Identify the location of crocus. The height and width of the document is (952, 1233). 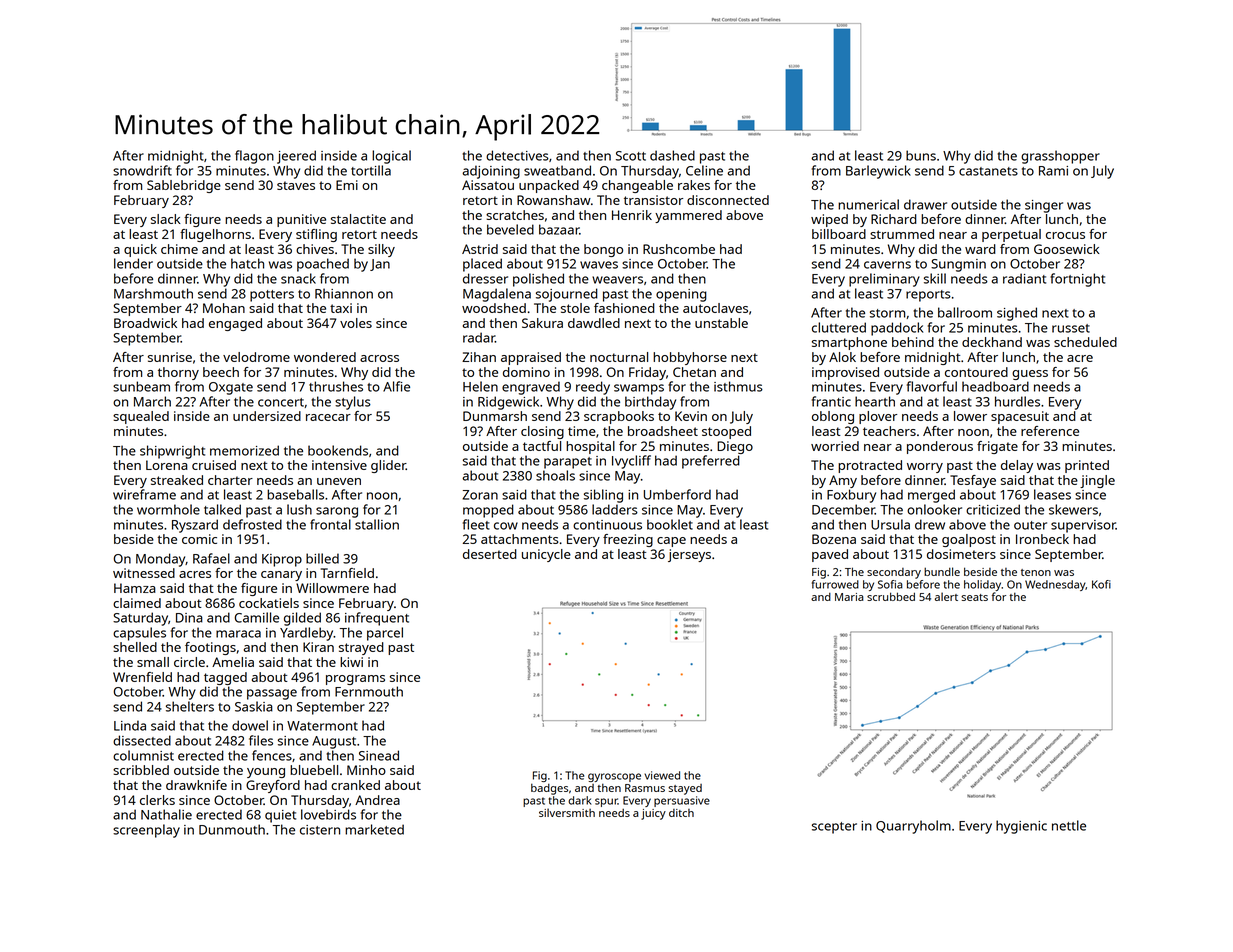
(1065, 235).
